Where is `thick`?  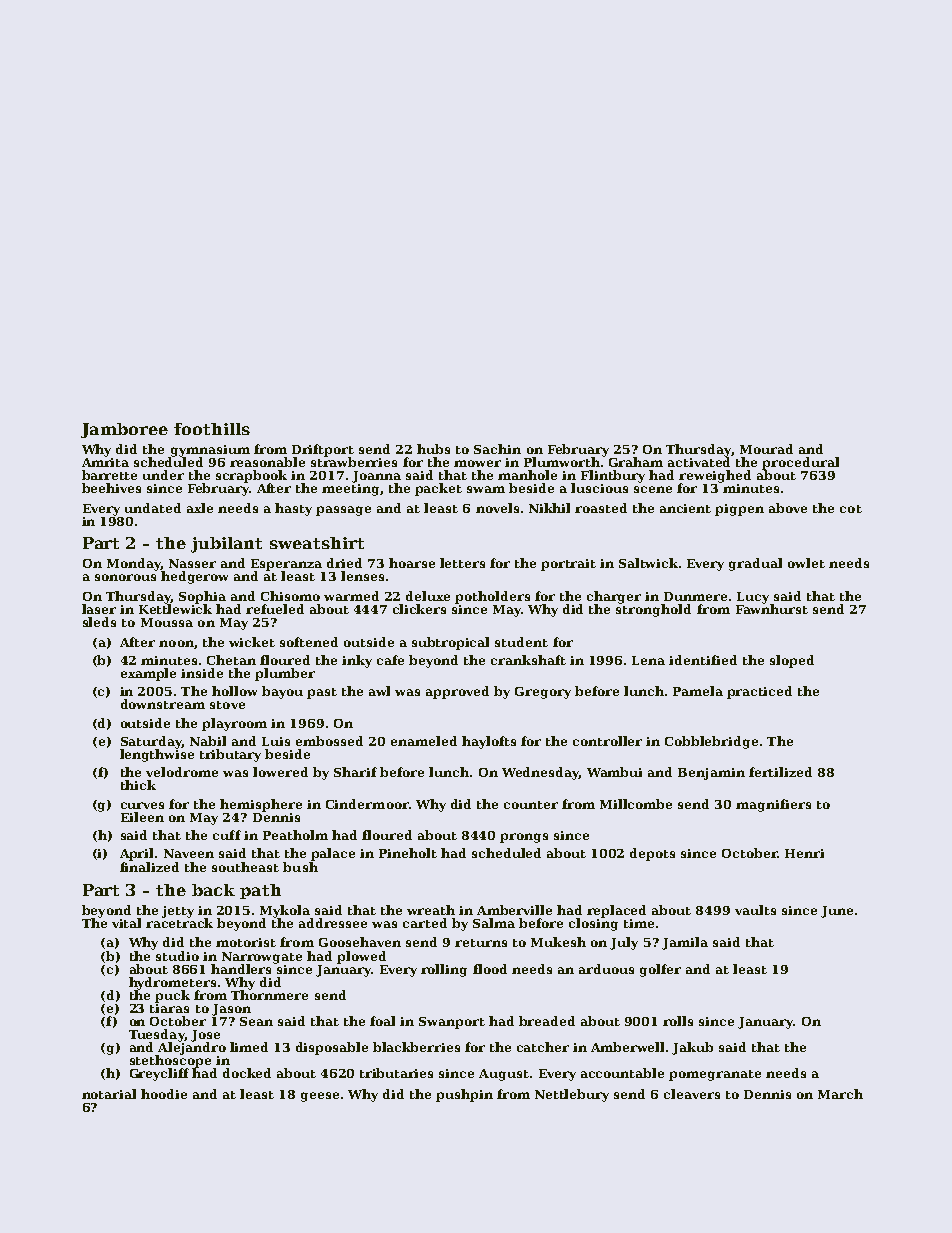 thick is located at coordinates (138, 785).
